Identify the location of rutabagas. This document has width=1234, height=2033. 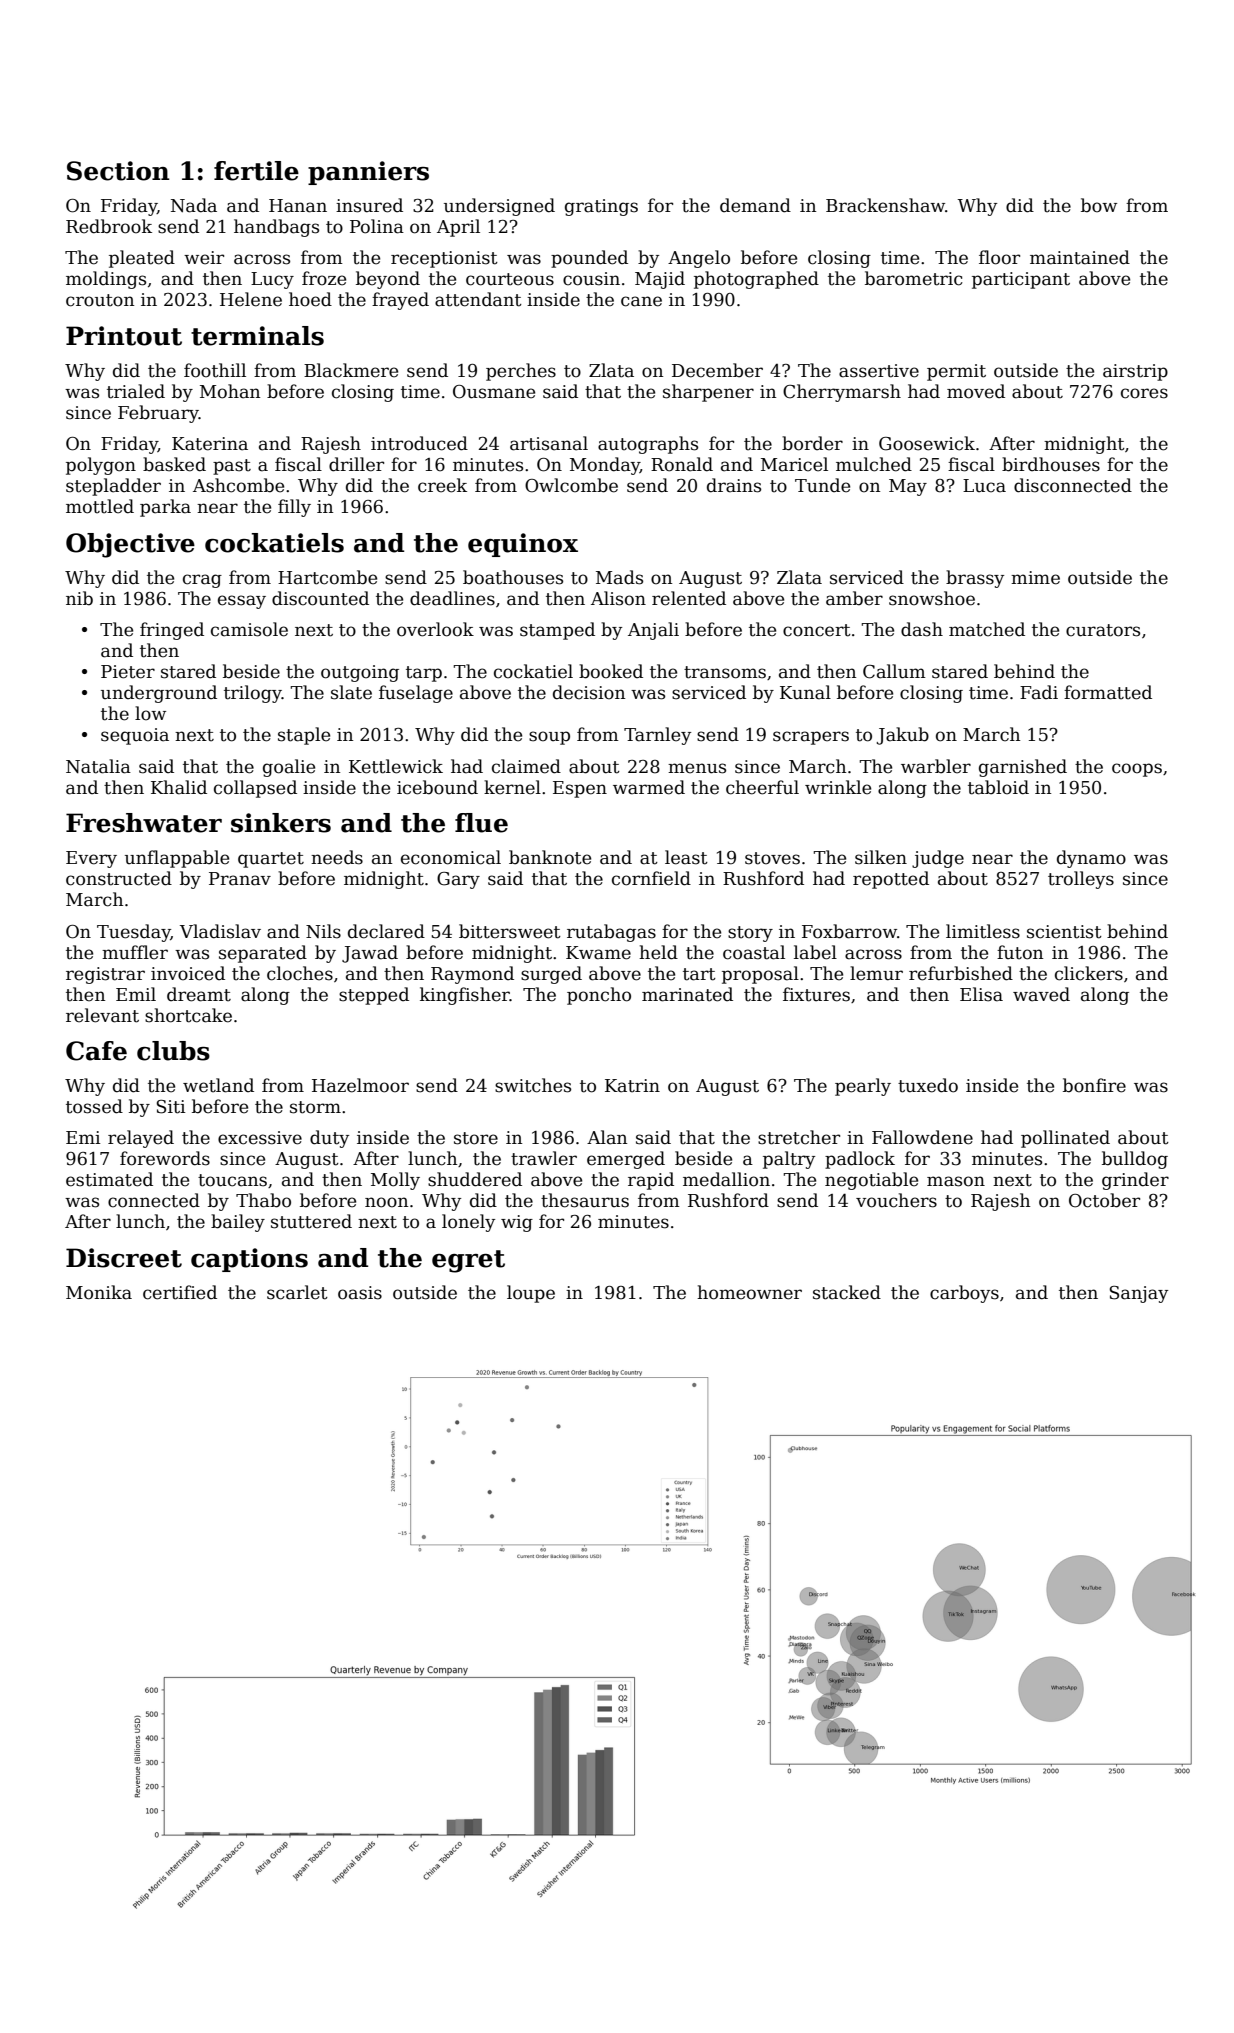
(611, 933).
